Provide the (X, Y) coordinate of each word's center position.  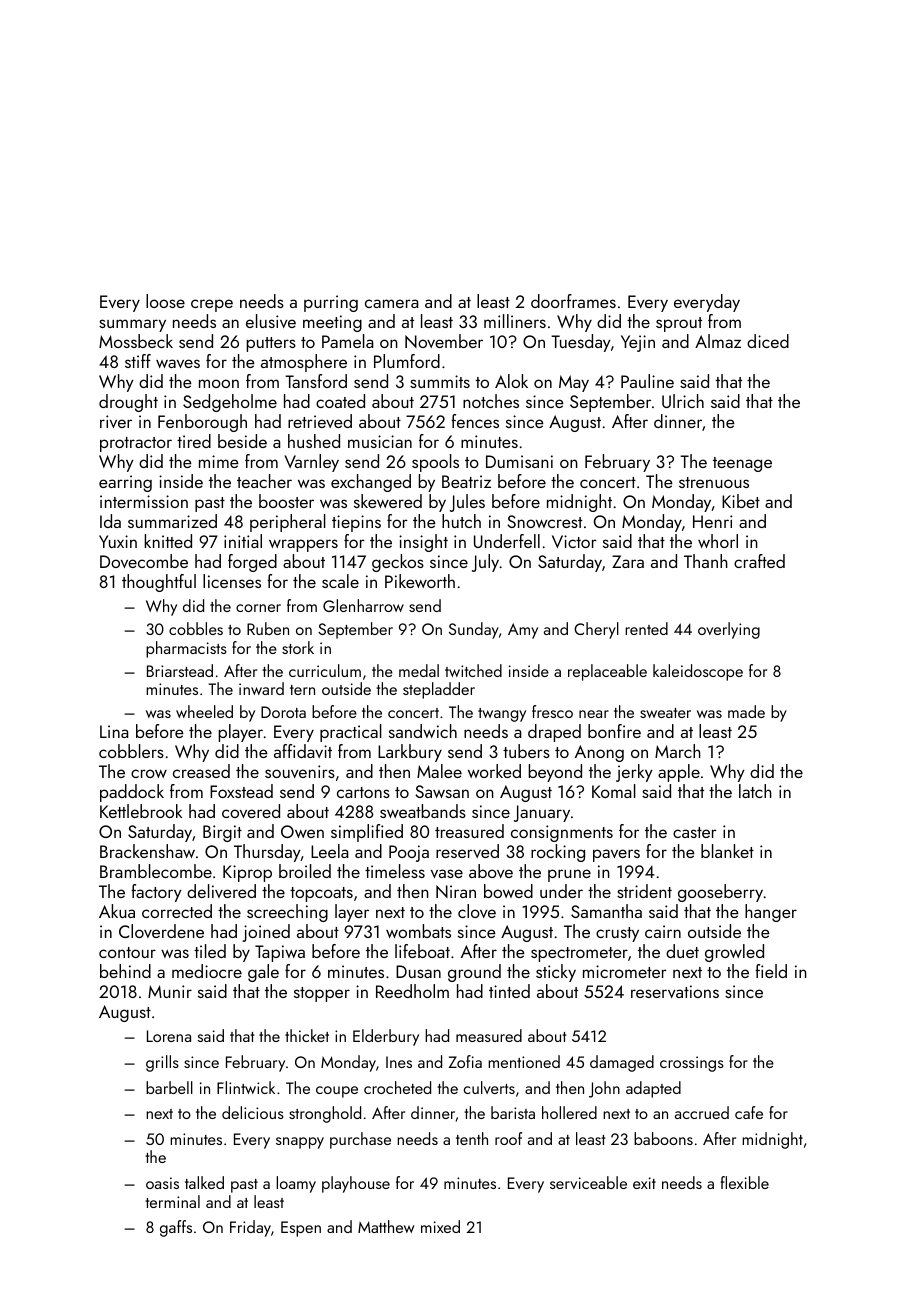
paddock (132, 793)
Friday (250, 1228)
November (444, 341)
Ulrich (683, 401)
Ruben (268, 628)
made (746, 711)
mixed (440, 1226)
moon (219, 383)
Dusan (418, 971)
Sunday (474, 630)
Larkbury (410, 753)
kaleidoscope (698, 672)
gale (263, 973)
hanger (771, 913)
